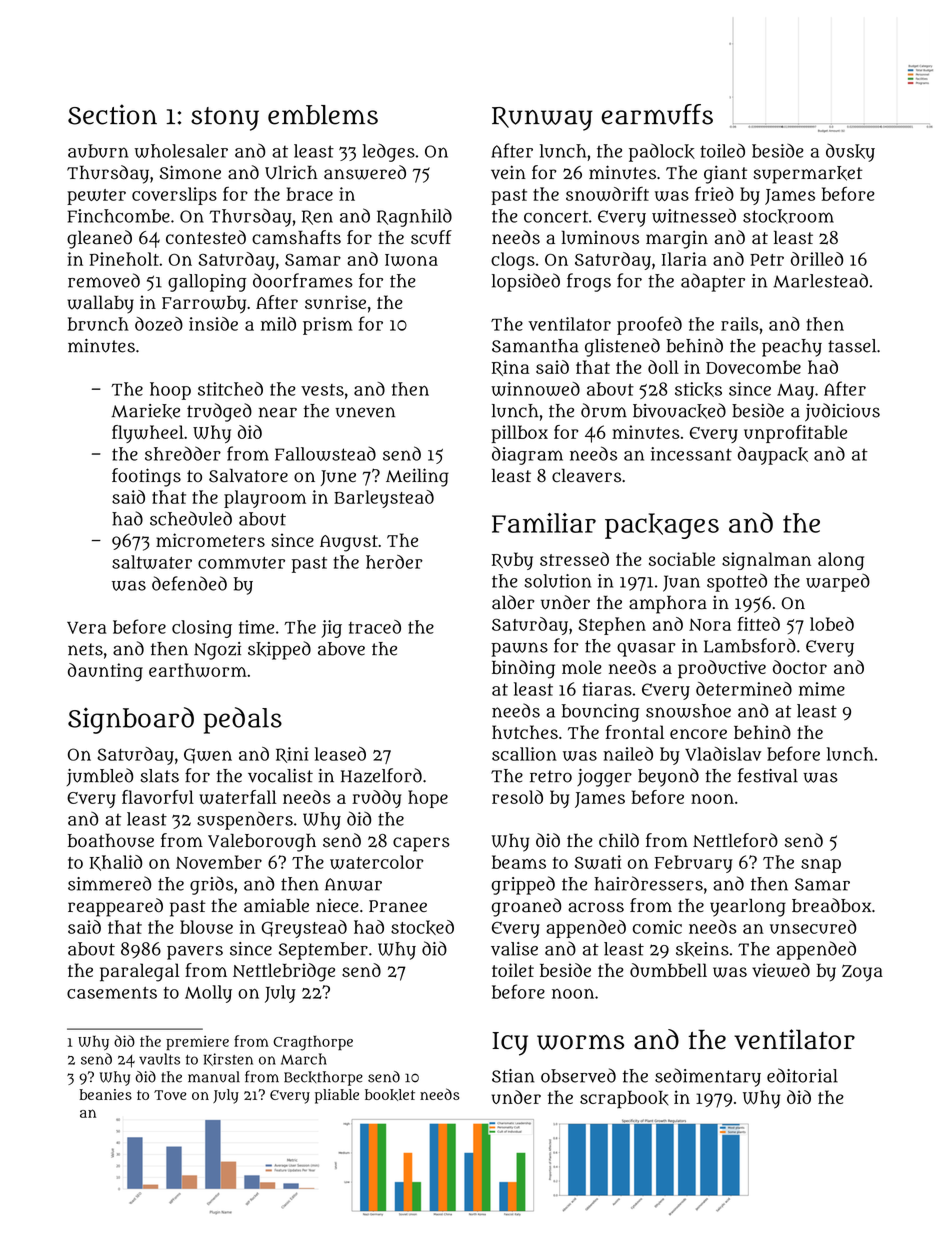  What do you see at coordinates (542, 119) in the image?
I see `Runway` at bounding box center [542, 119].
